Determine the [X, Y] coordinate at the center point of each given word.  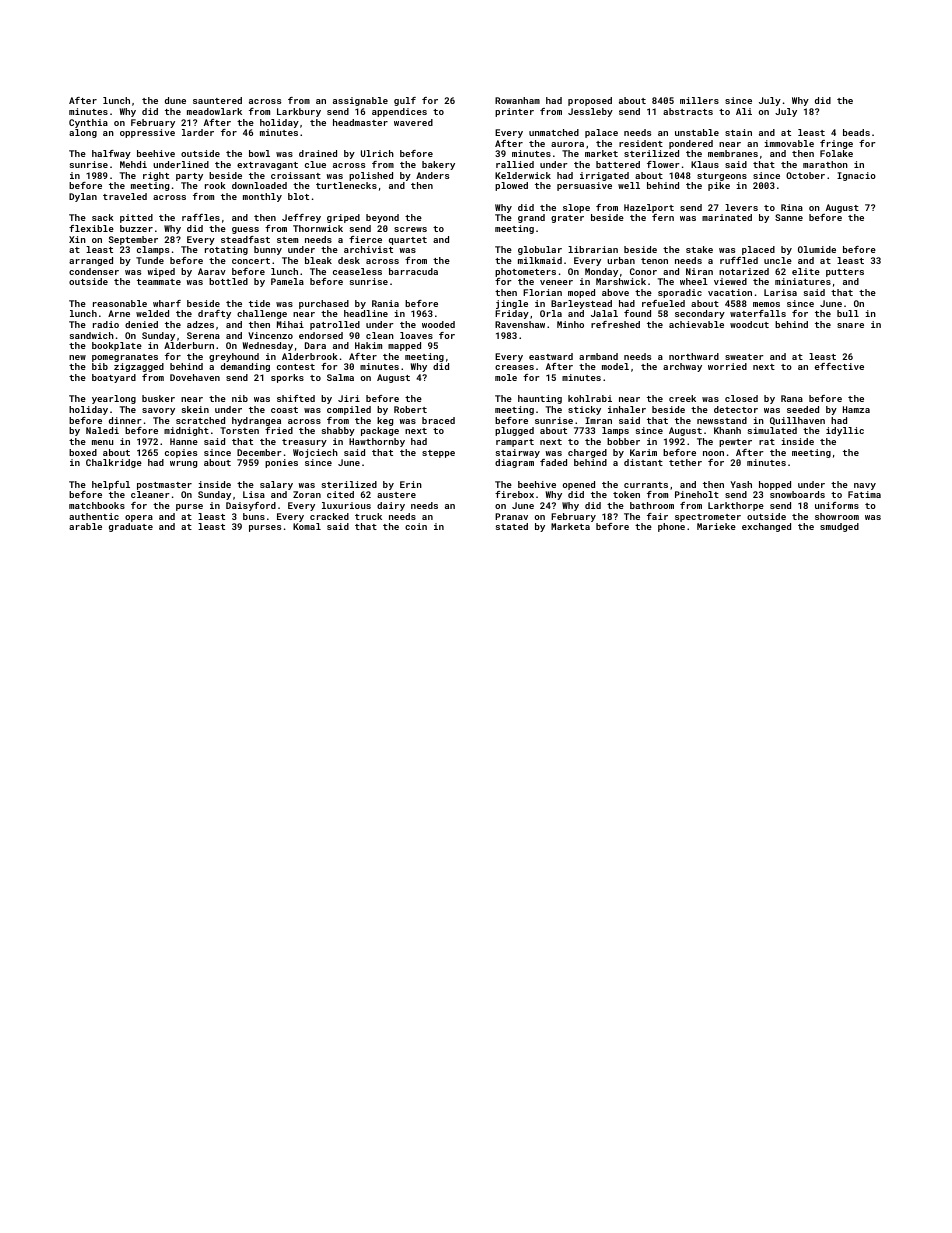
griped [343, 218]
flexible [91, 228]
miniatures [803, 281]
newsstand [722, 420]
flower [663, 164]
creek [682, 398]
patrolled [335, 325]
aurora [567, 144]
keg [385, 421]
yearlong [114, 399]
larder [198, 132]
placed [758, 250]
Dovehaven [195, 377]
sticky [584, 410]
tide [259, 303]
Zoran [307, 494]
